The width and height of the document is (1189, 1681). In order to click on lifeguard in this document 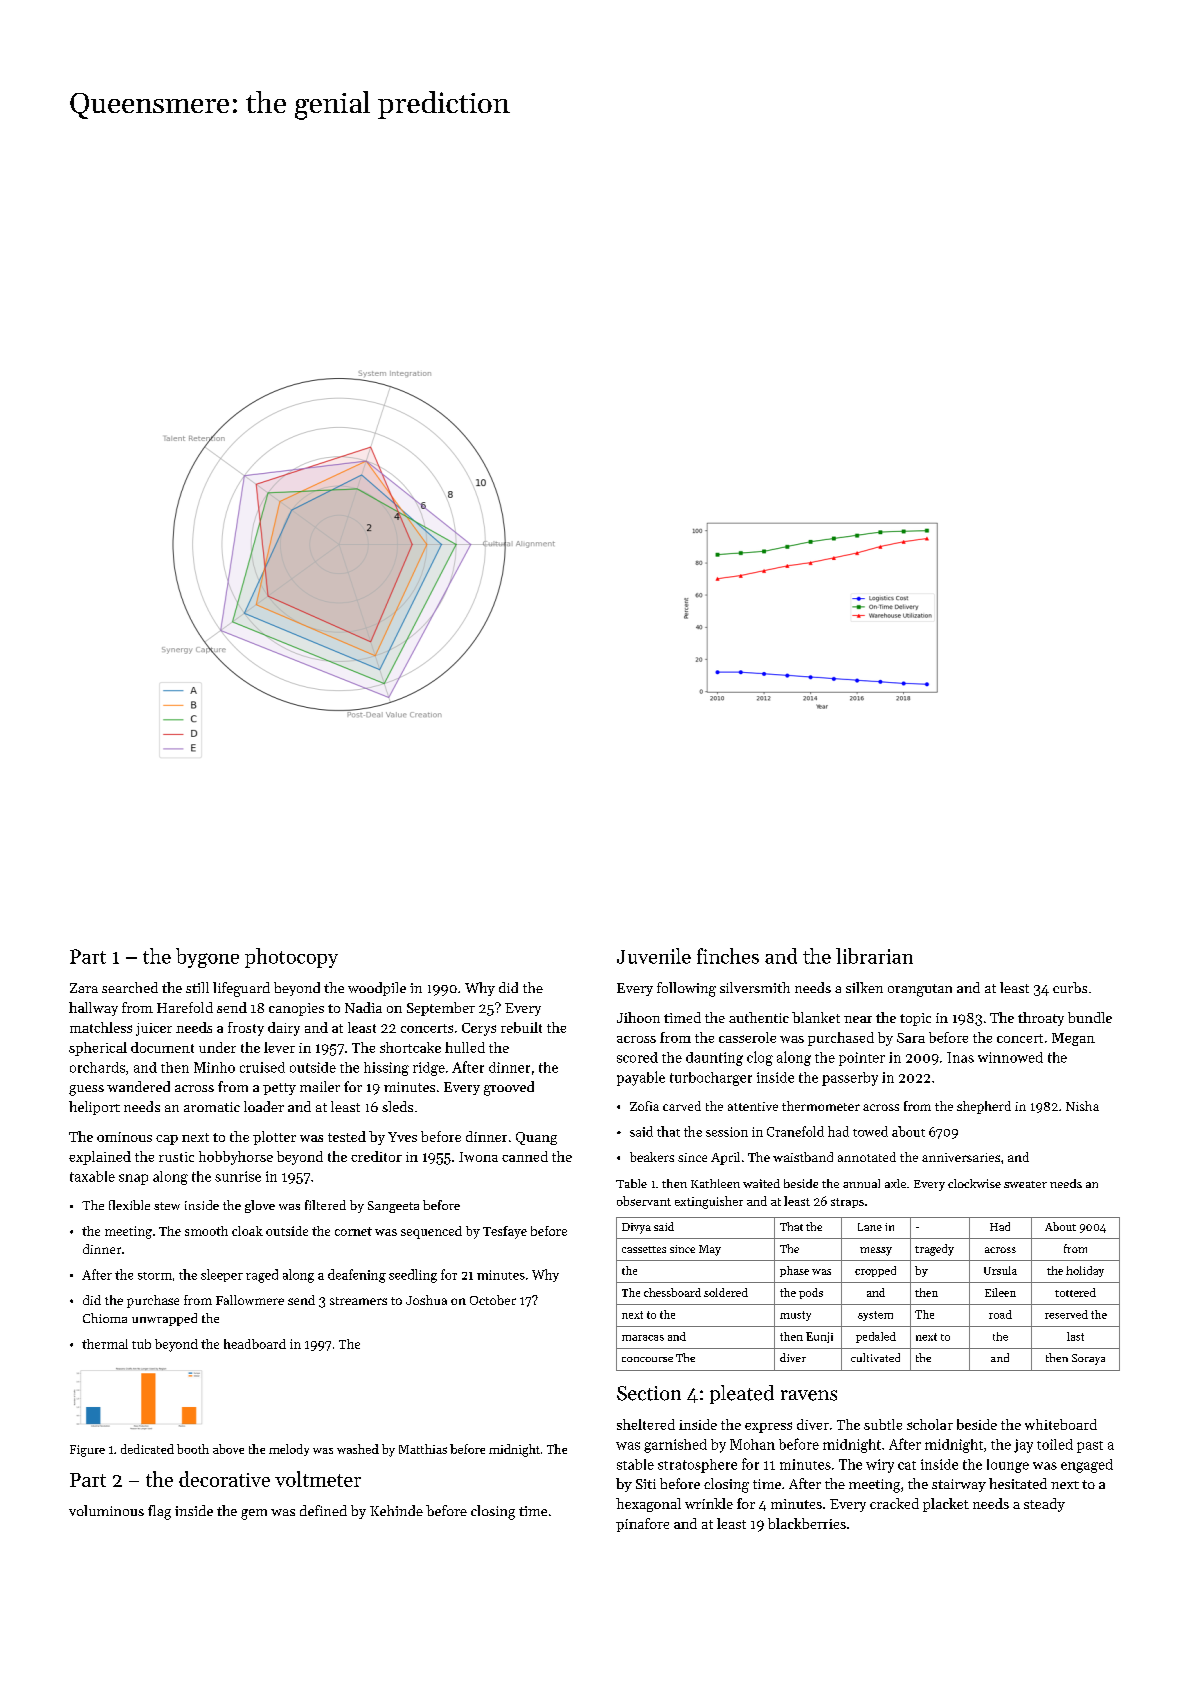, I will do `click(241, 989)`.
